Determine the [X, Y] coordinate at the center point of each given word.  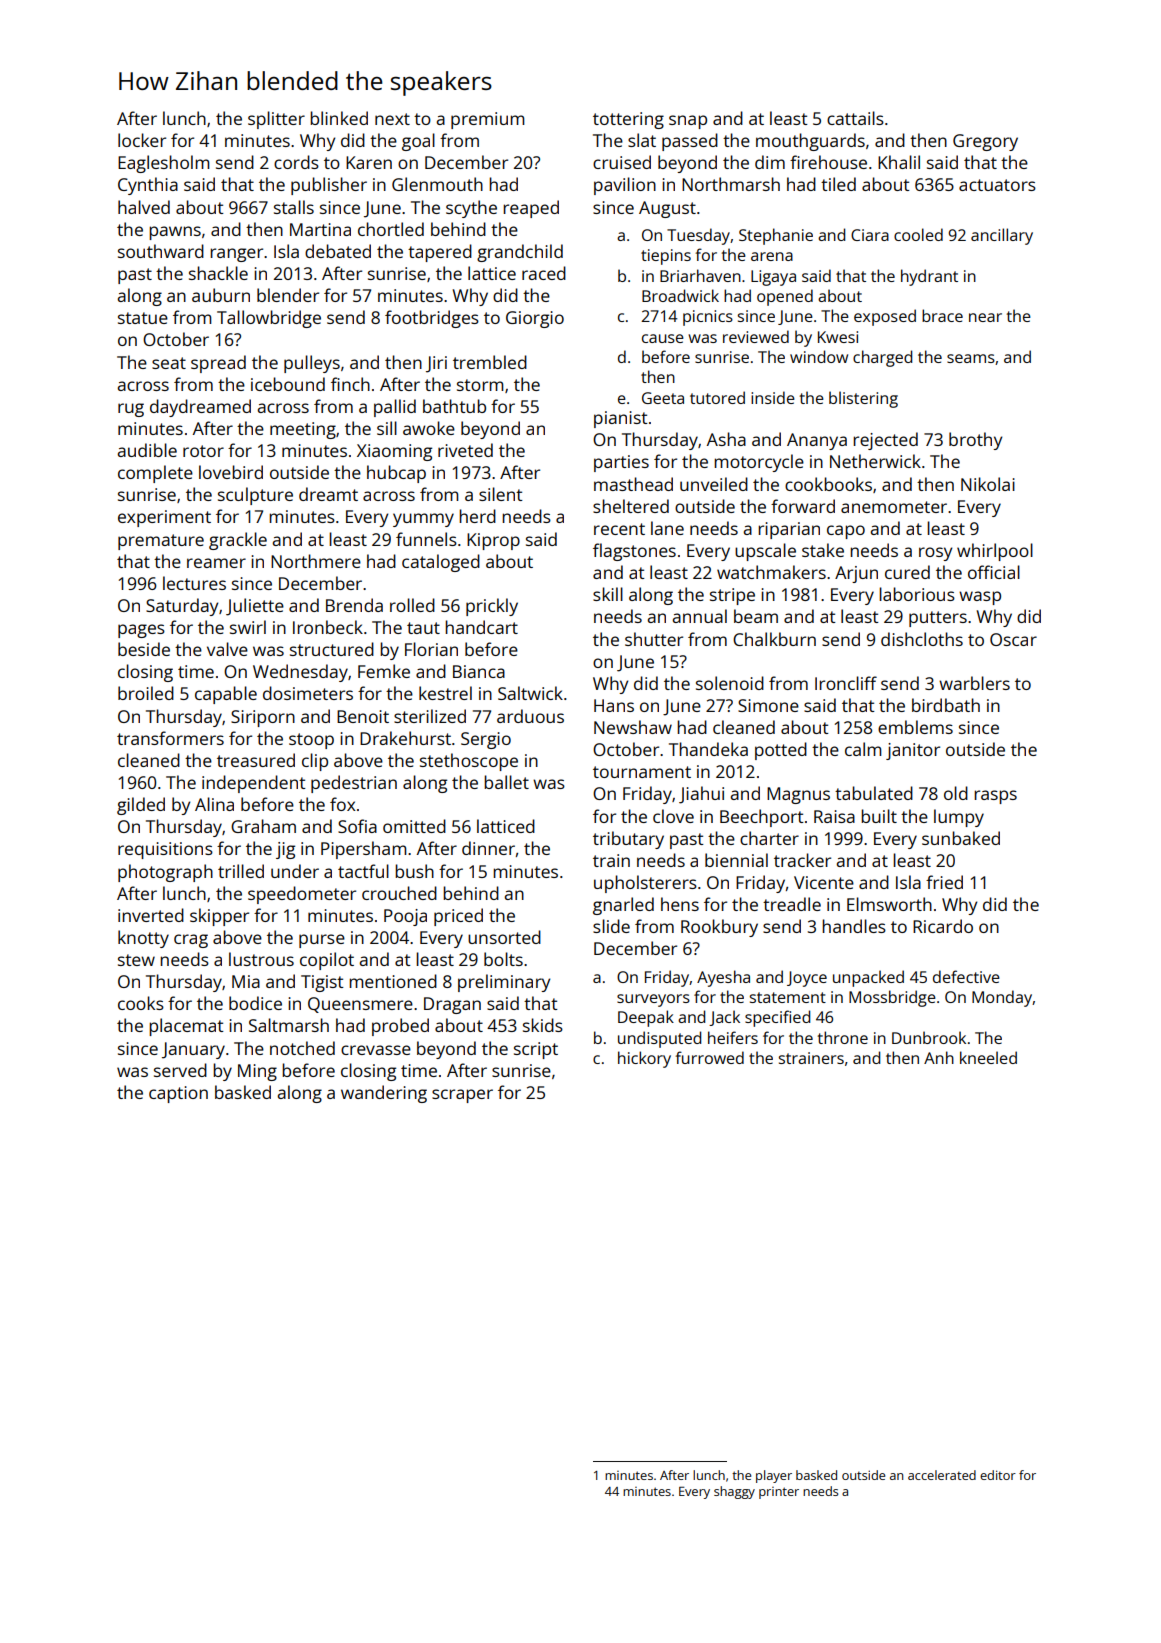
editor [998, 1475]
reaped [531, 209]
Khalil [899, 162]
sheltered [631, 506]
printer [779, 1493]
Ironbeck [328, 627]
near [985, 317]
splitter [276, 120]
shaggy [734, 1492]
